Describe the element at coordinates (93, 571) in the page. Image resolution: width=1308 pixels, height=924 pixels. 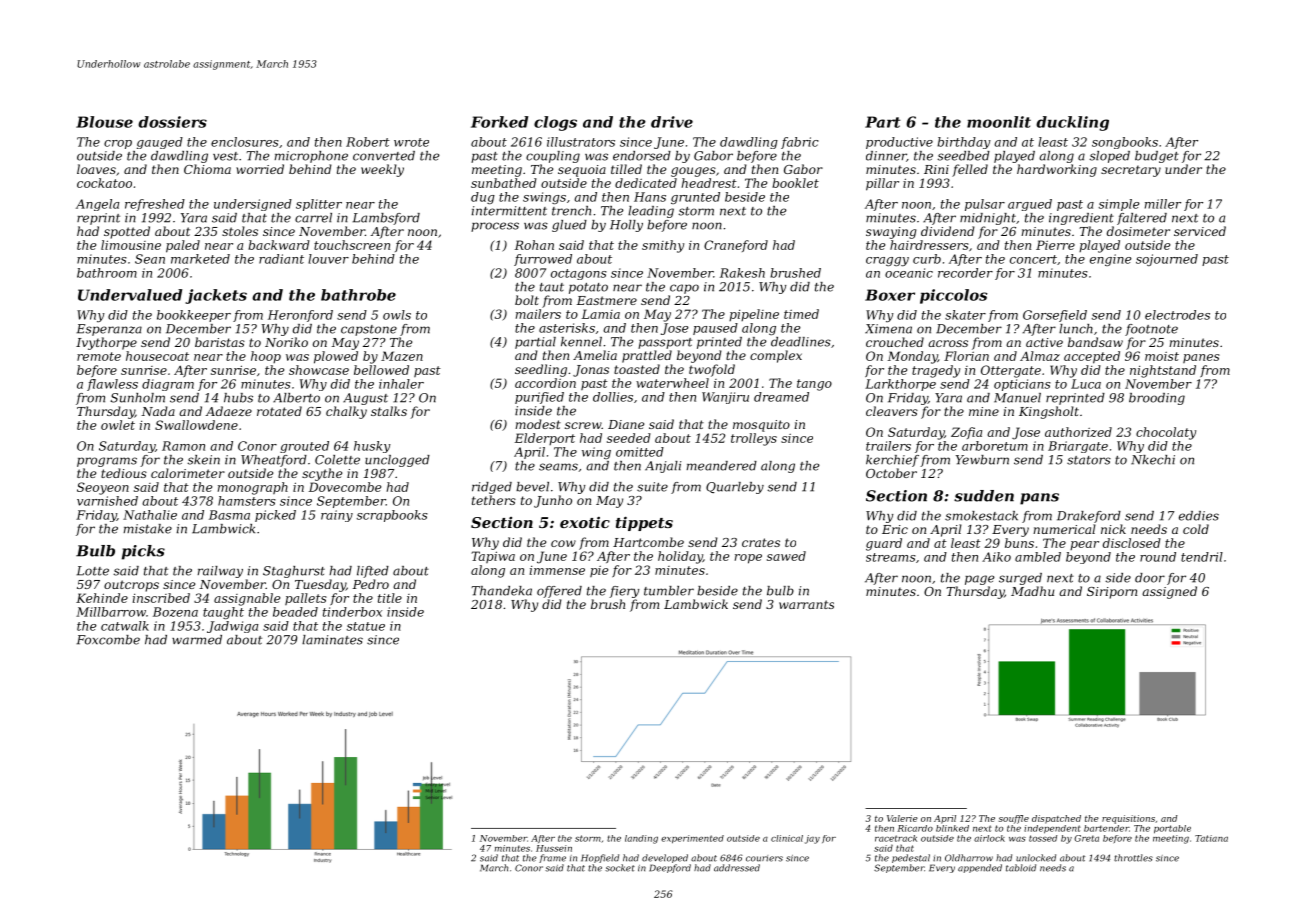
I see `Lotte` at that location.
